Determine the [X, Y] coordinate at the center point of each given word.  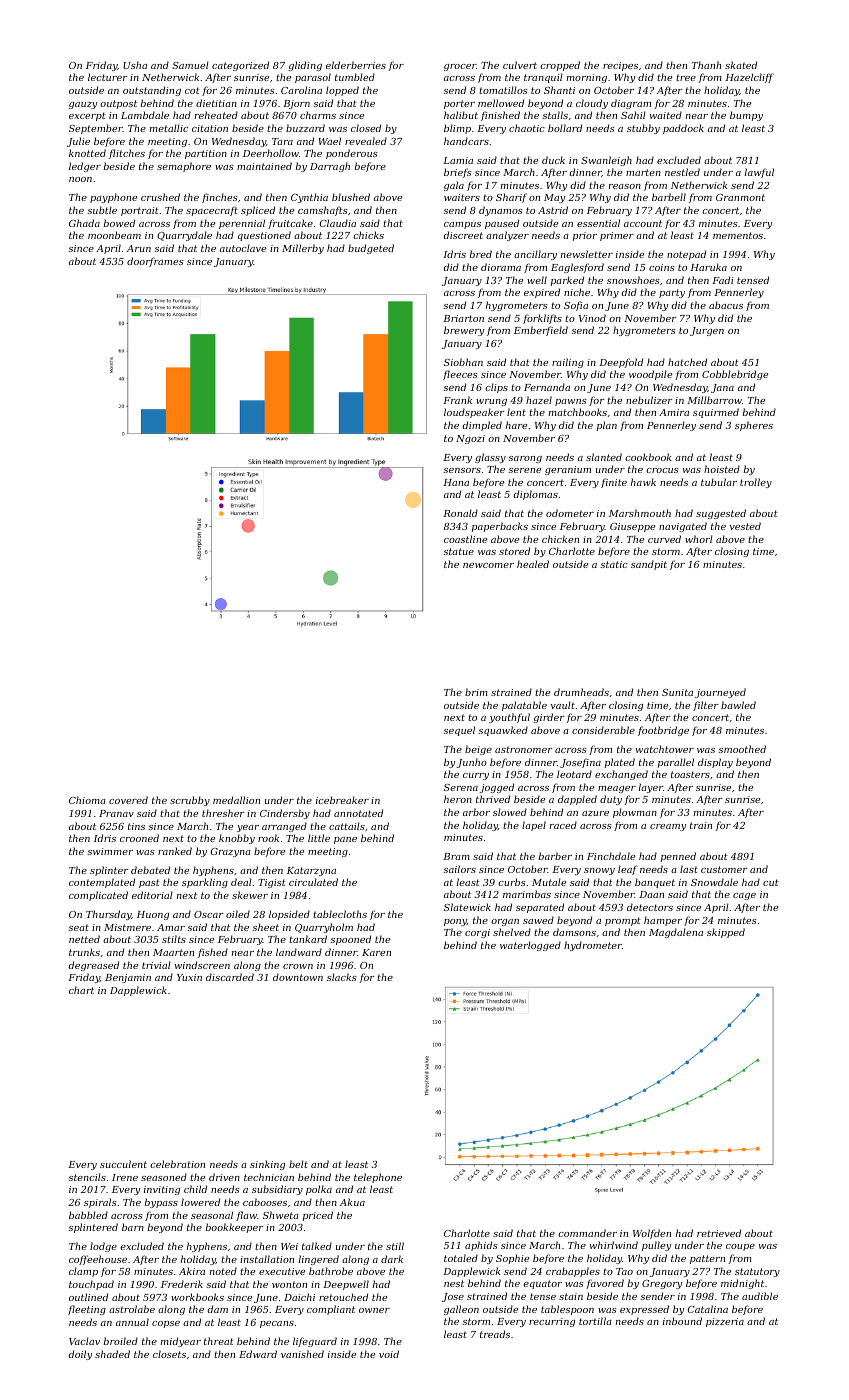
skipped [726, 933]
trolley [756, 483]
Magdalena [676, 933]
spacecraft [212, 211]
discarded [230, 977]
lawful [759, 173]
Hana [456, 482]
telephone [378, 1178]
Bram [456, 856]
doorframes [155, 262]
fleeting [87, 1310]
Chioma [87, 800]
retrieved [719, 1233]
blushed [351, 197]
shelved [512, 932]
